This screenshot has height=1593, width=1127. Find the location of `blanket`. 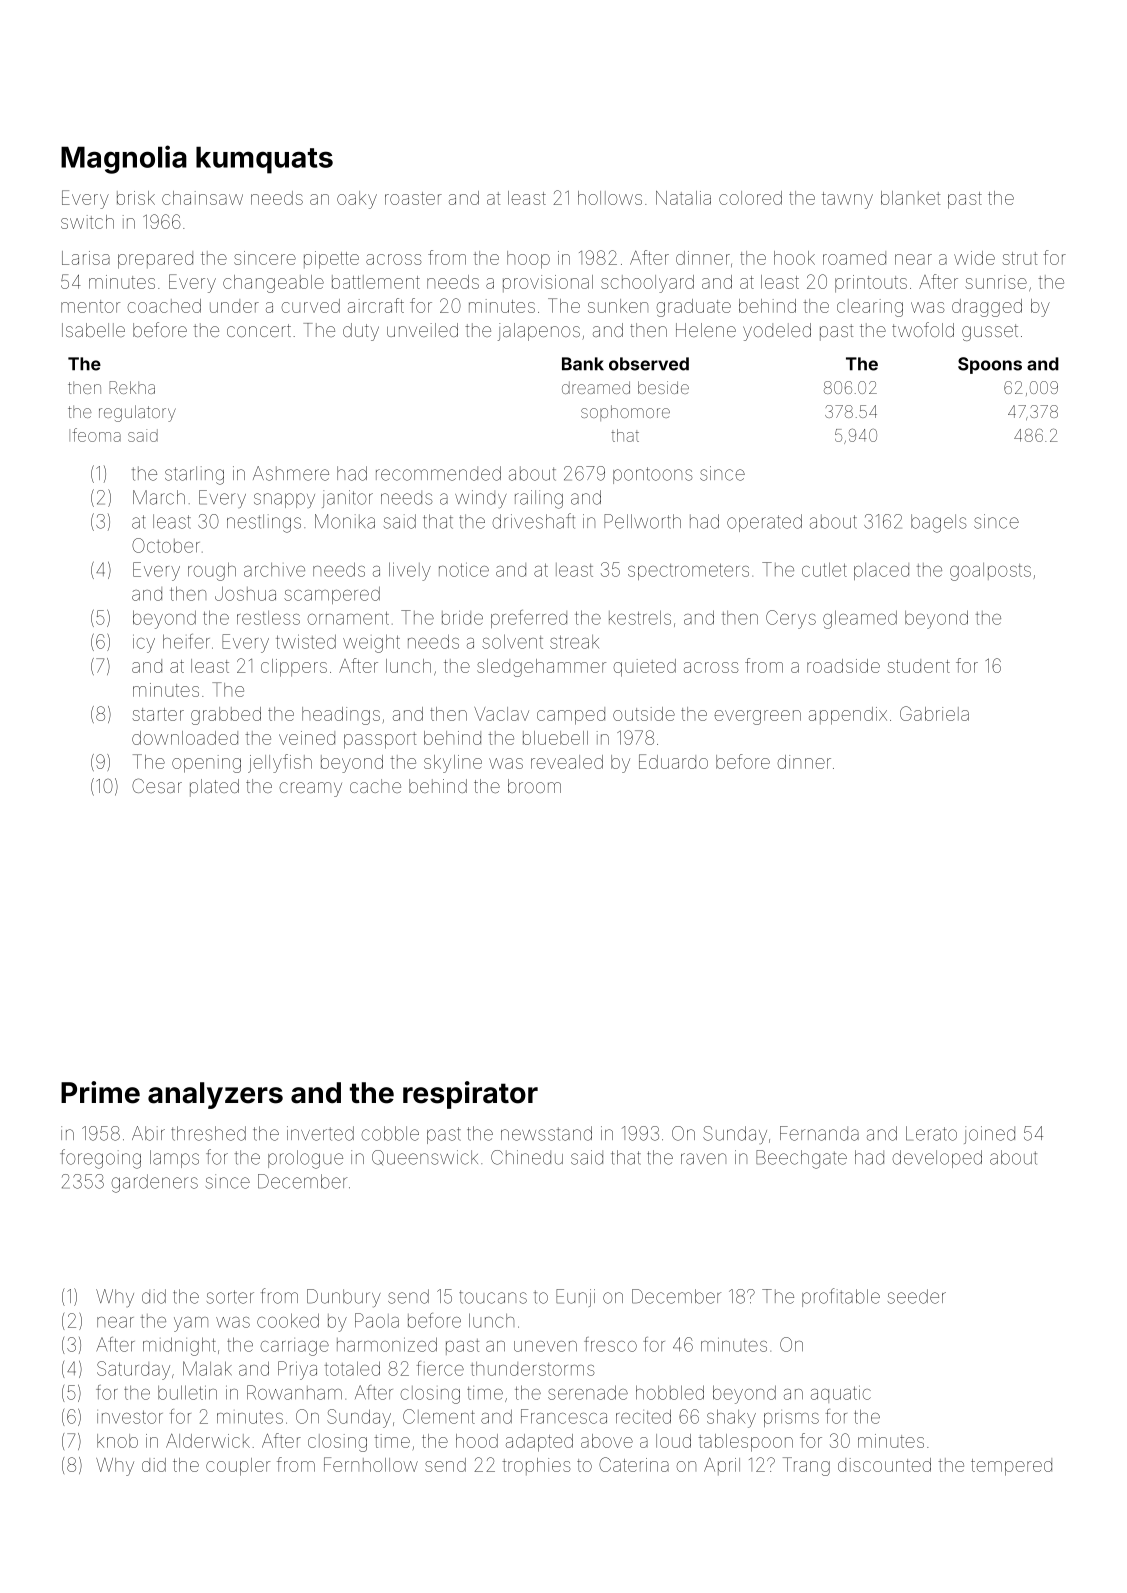

blanket is located at coordinates (910, 198).
